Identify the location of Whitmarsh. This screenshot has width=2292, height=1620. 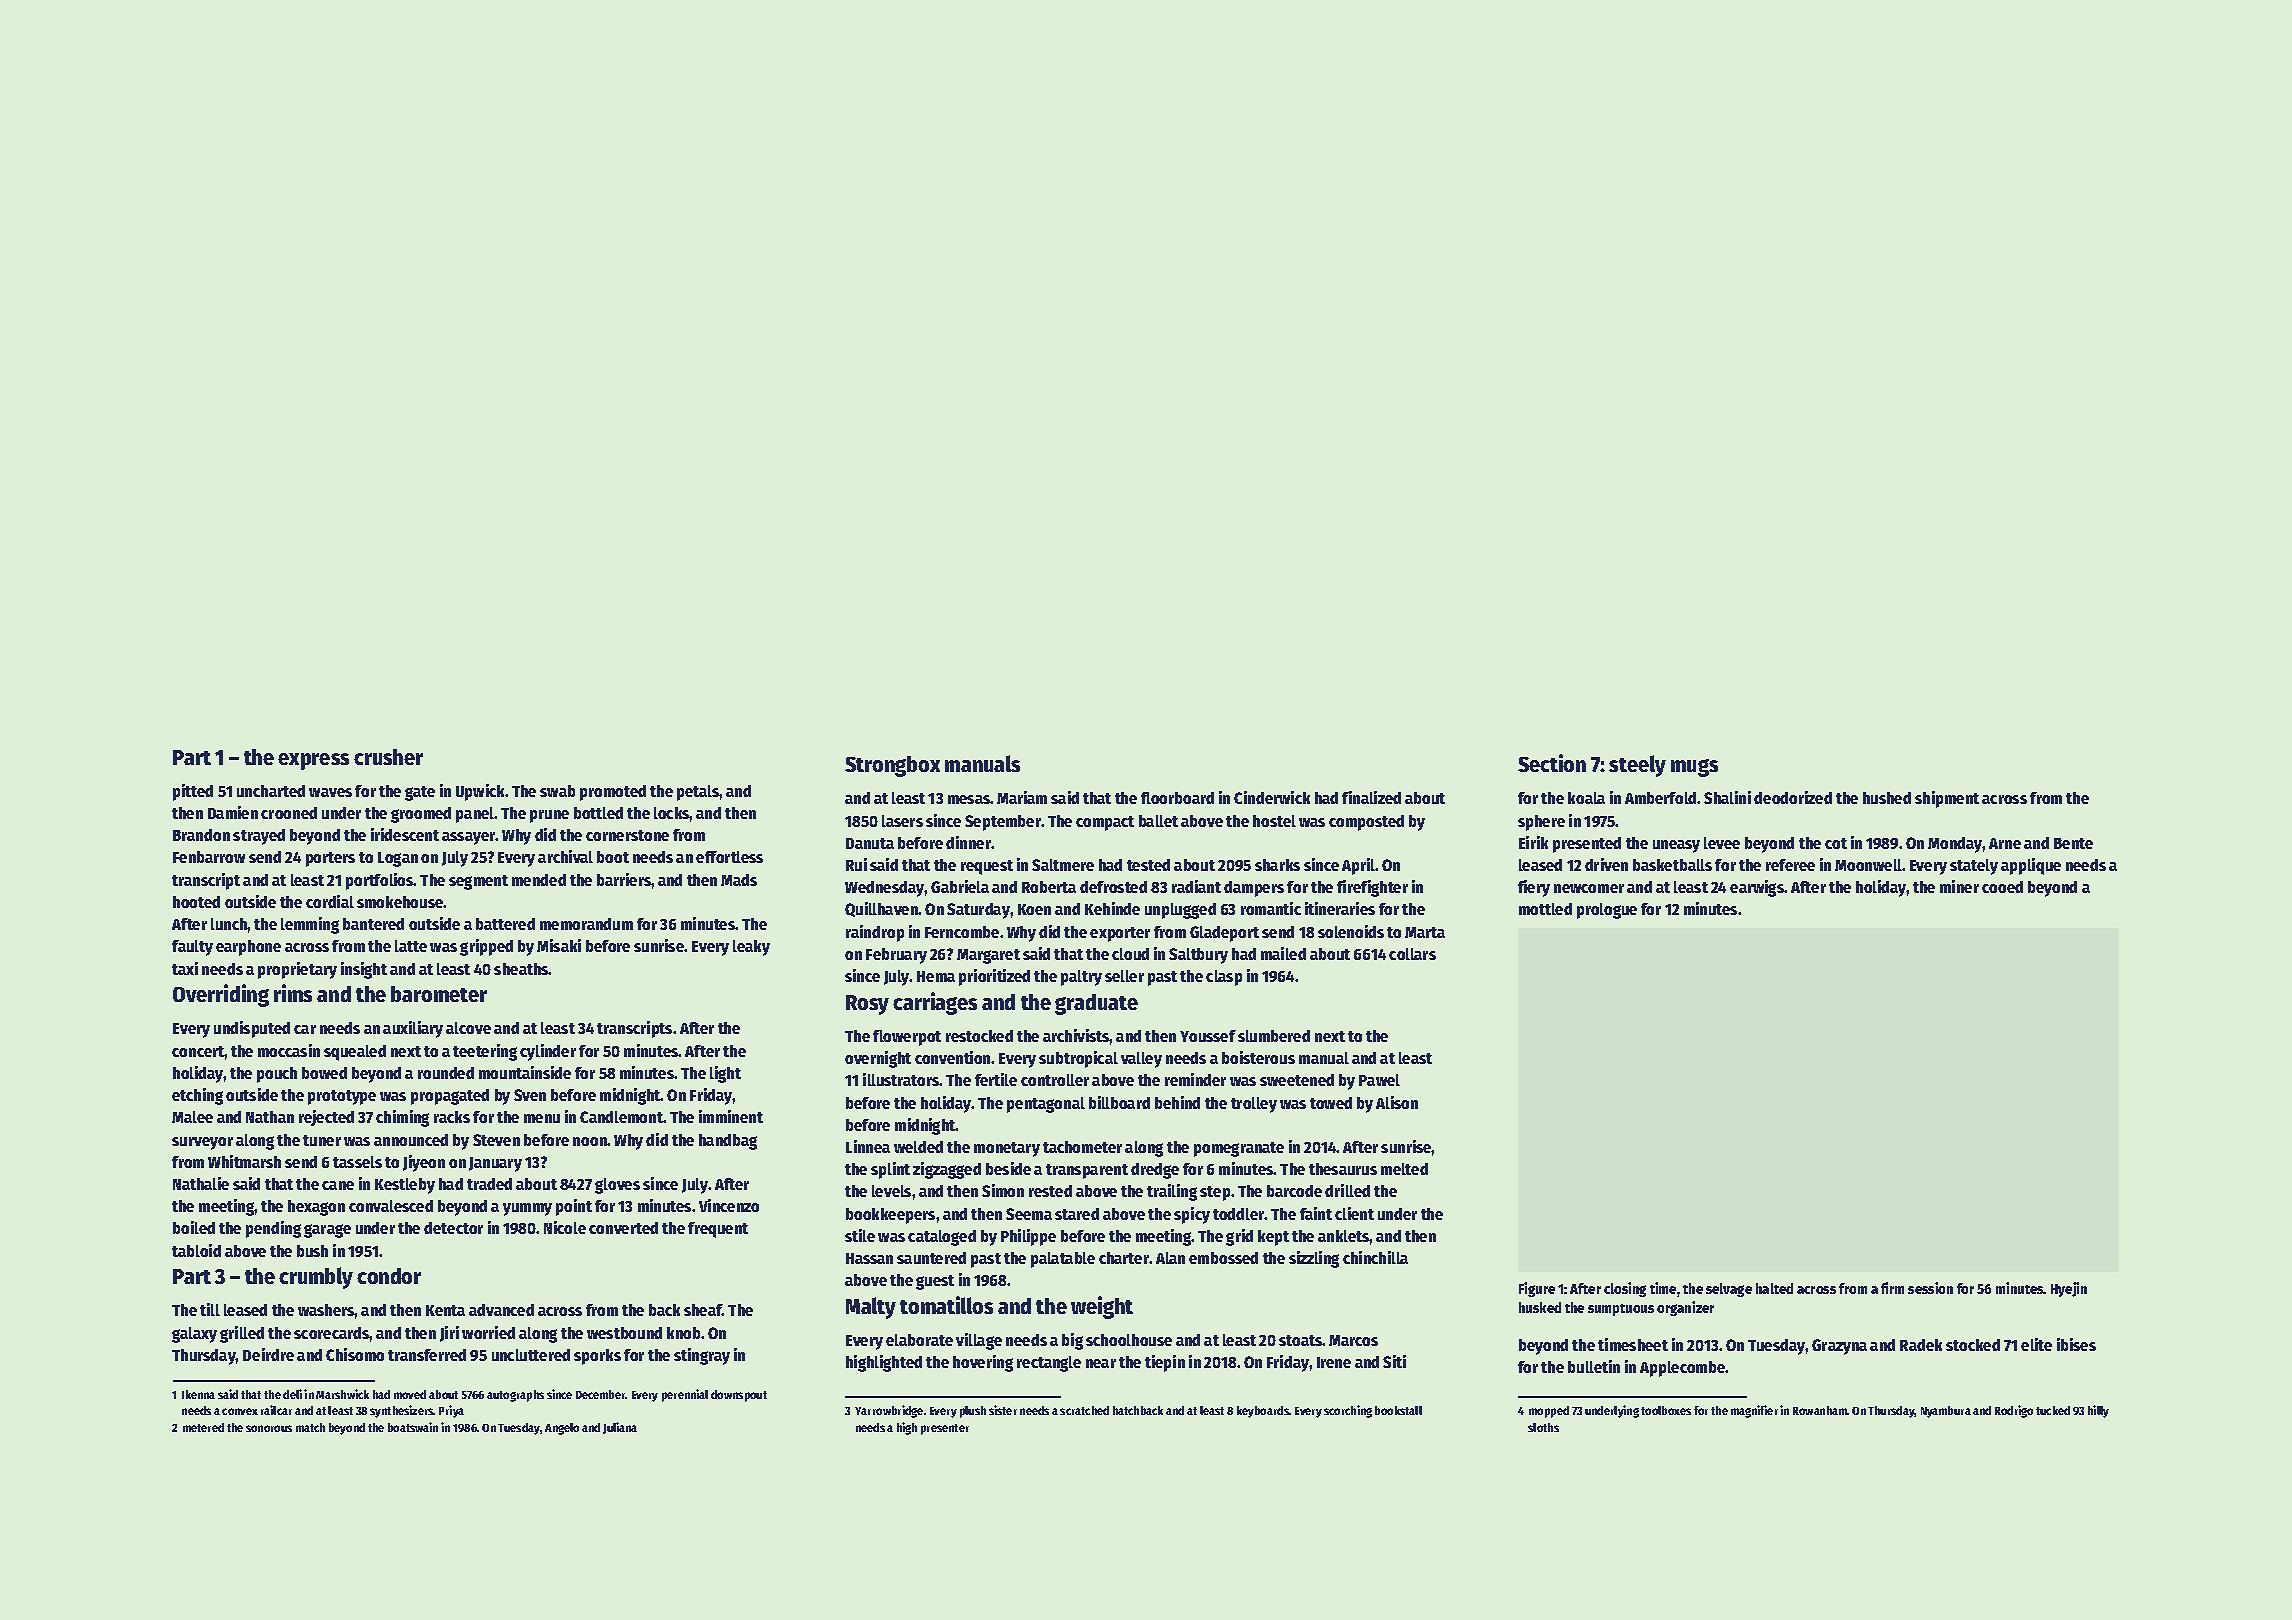
(244, 1161).
